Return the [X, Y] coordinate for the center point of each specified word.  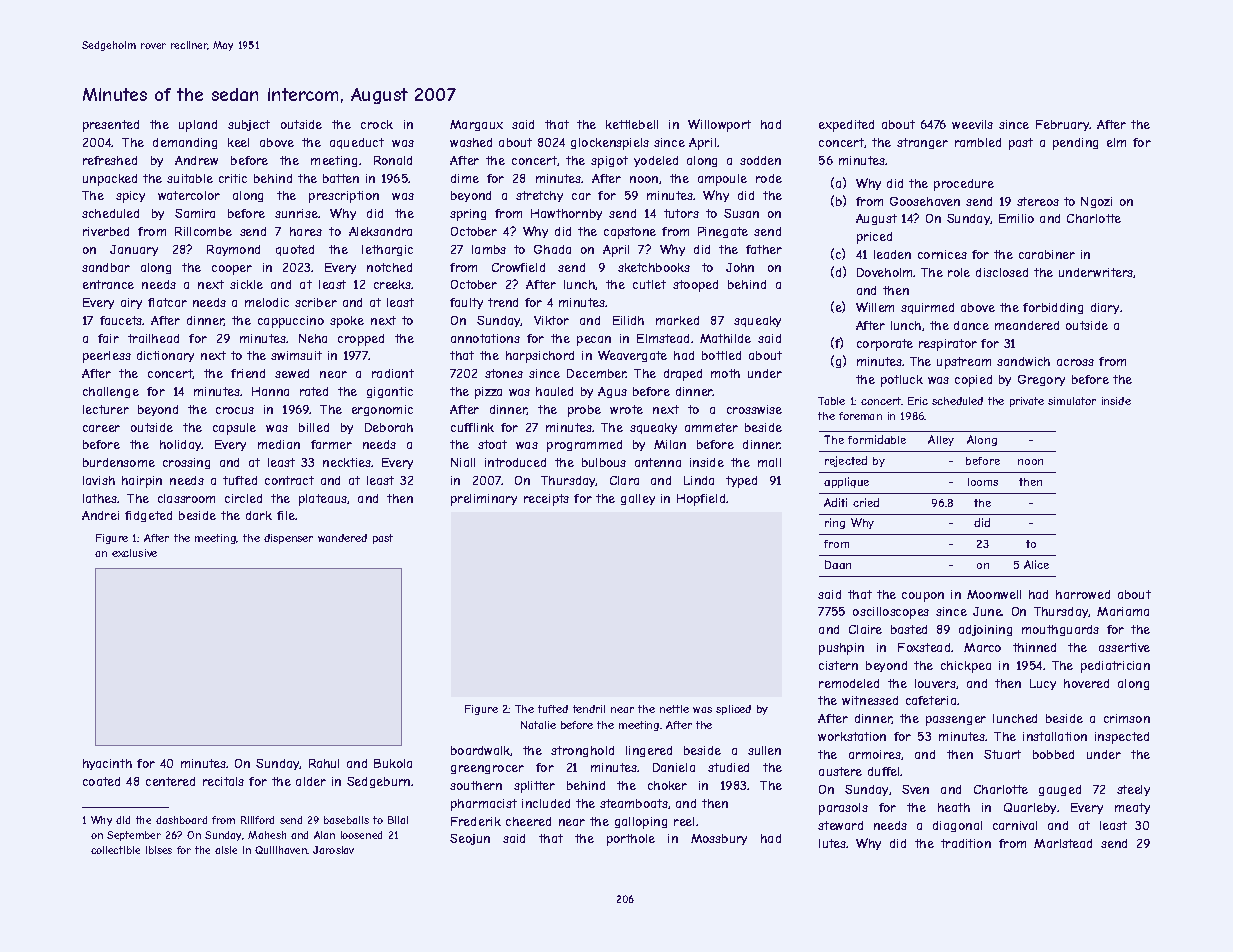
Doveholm [885, 272]
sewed [292, 373]
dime [465, 178]
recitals [223, 781]
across [1075, 362]
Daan [838, 564]
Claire [865, 629]
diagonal [957, 826]
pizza [488, 393]
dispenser [288, 539]
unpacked [110, 180]
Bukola [393, 763]
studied [728, 767]
